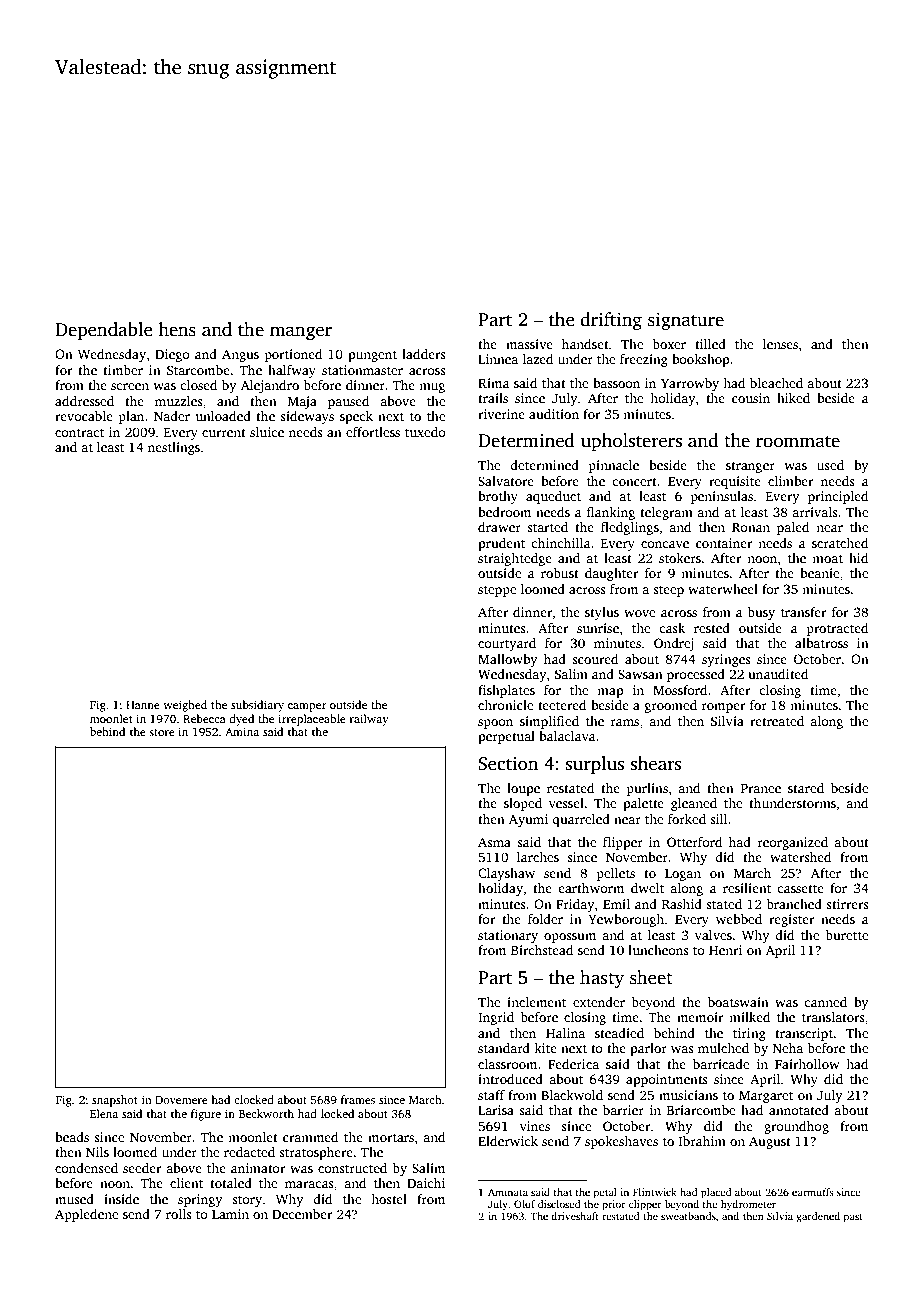 This image has width=924, height=1308. Describe the element at coordinates (312, 720) in the image. I see `irreplaceable` at that location.
